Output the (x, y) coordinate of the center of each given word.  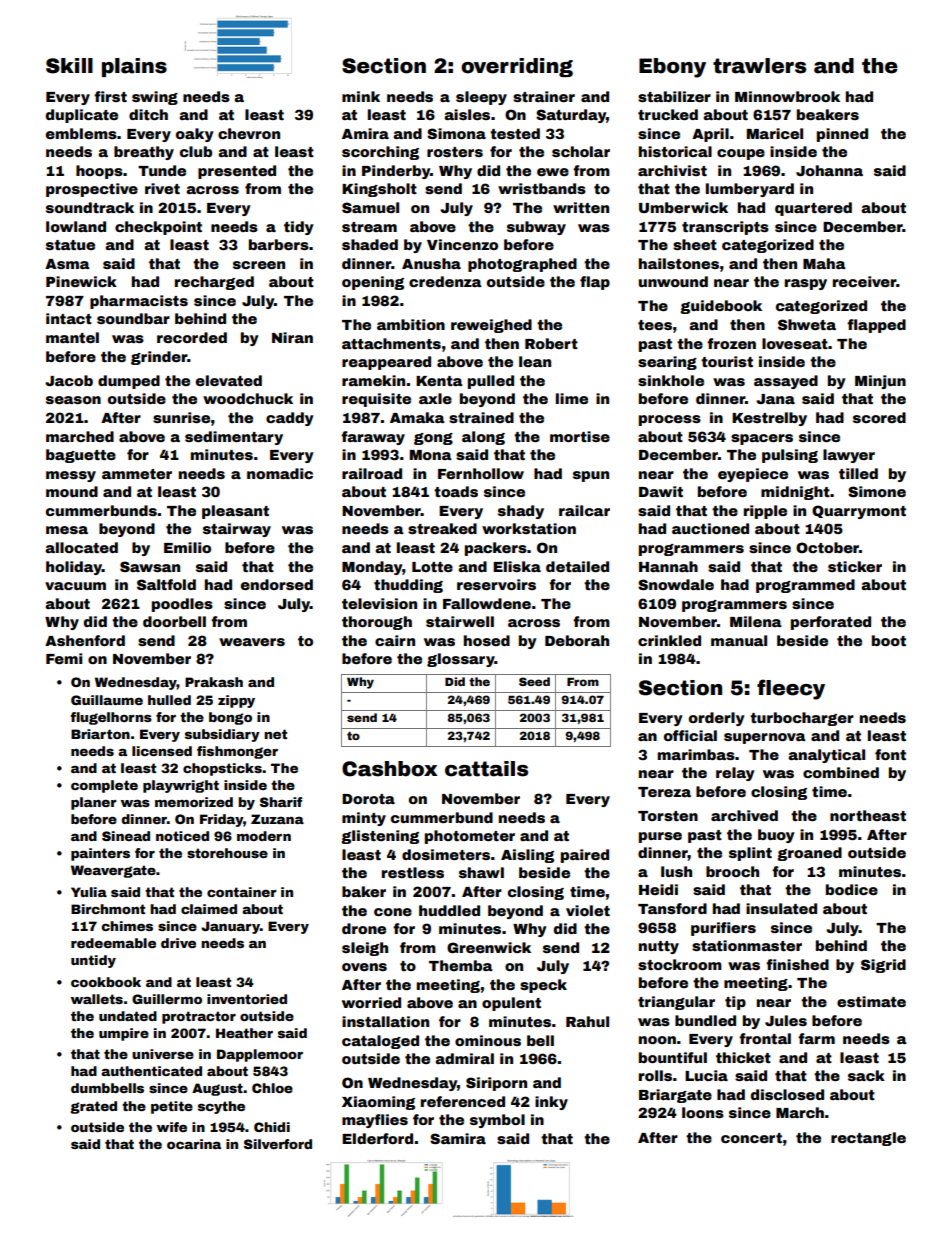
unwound (673, 281)
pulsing (790, 456)
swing (155, 98)
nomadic (280, 473)
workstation (529, 528)
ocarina (194, 1144)
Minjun (880, 382)
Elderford (377, 1138)
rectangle (868, 1139)
